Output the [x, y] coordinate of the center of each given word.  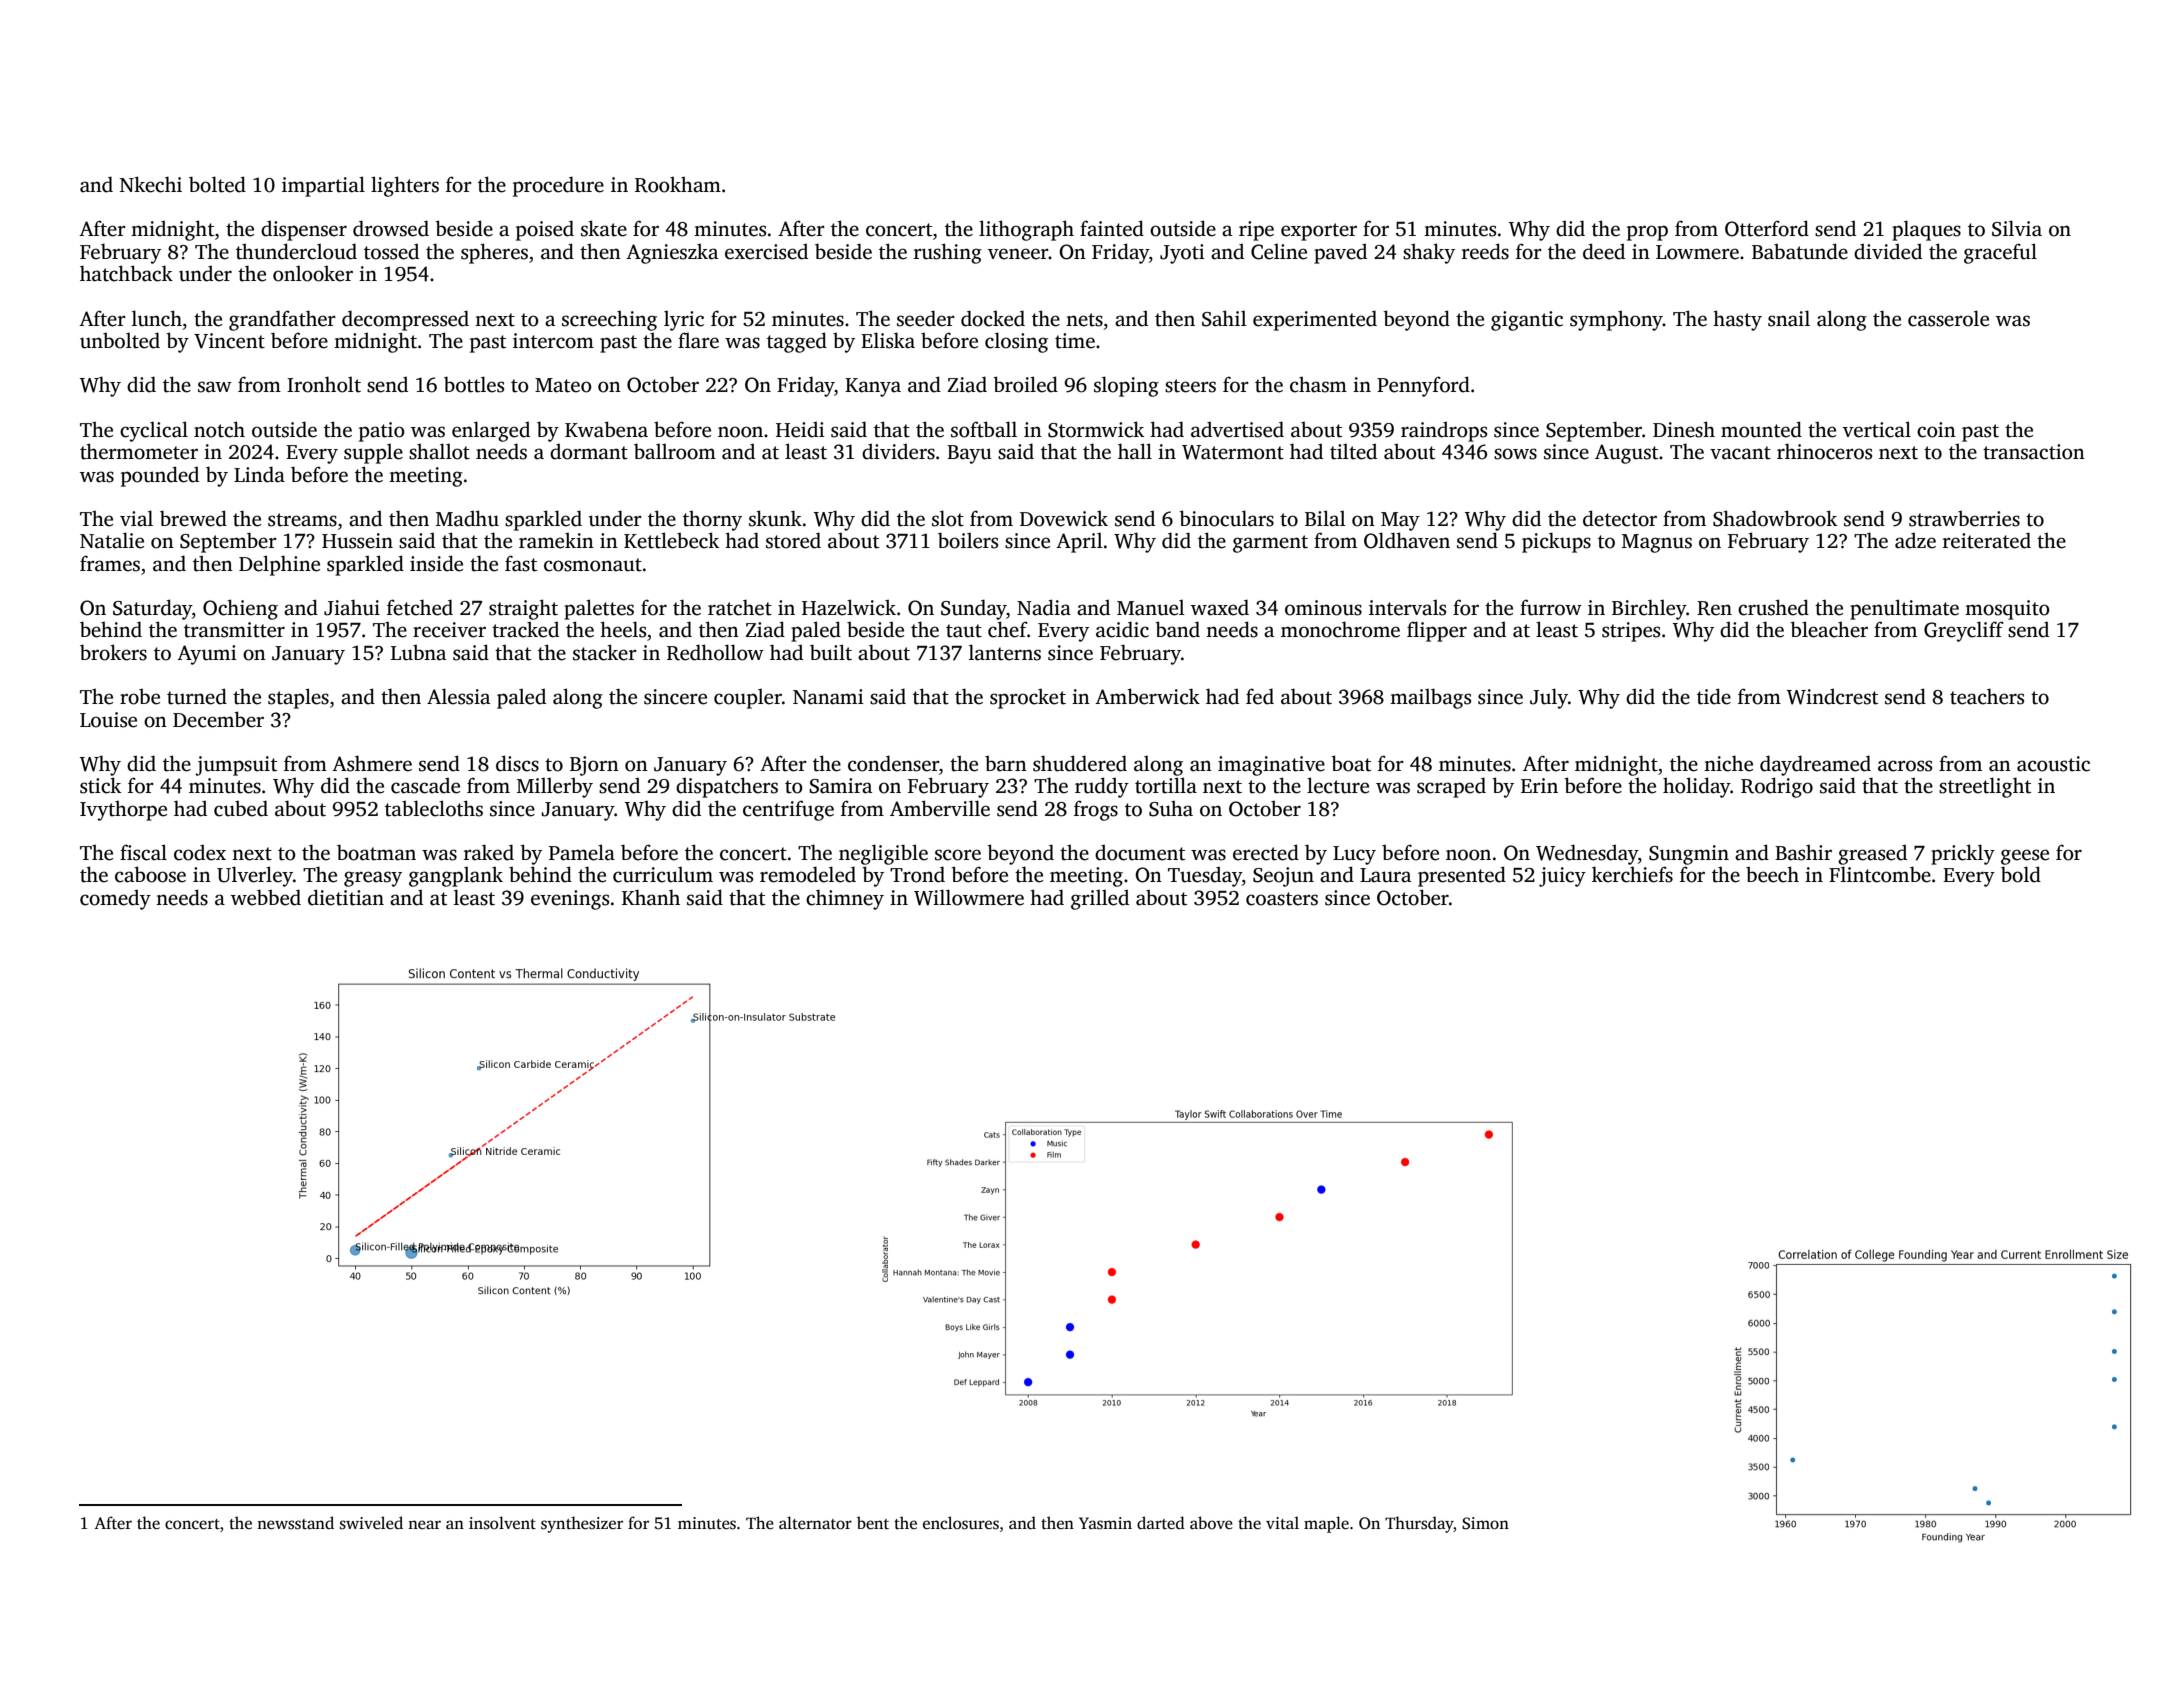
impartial [323, 186]
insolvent [502, 1523]
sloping [1126, 386]
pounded [160, 476]
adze [1915, 540]
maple [1326, 1524]
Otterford [1767, 228]
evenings [570, 900]
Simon [1485, 1523]
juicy [1562, 877]
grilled [1100, 899]
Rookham [678, 184]
